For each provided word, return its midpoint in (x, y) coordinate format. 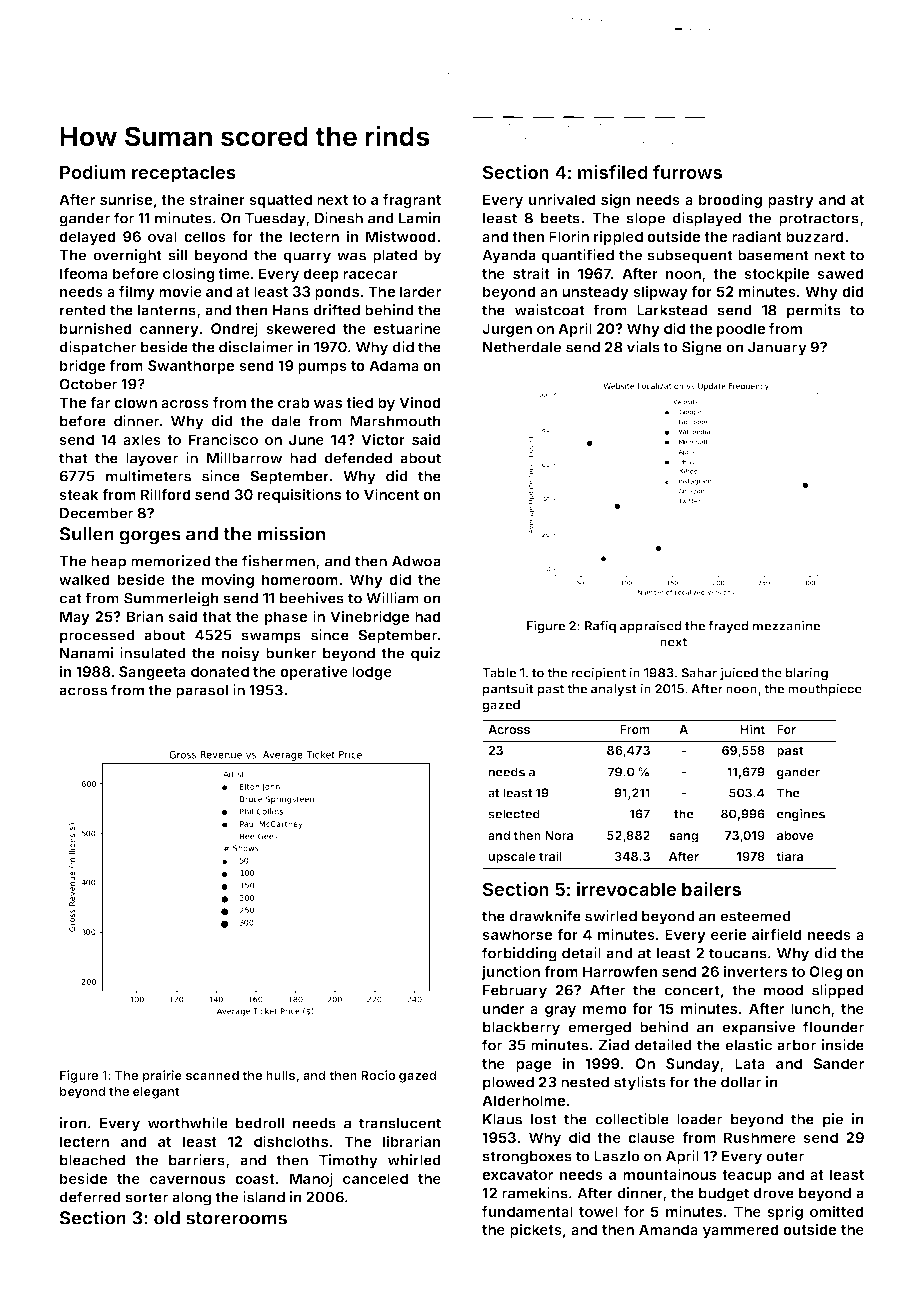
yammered (741, 1231)
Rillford (166, 494)
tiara (789, 856)
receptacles (184, 174)
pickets (536, 1230)
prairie (162, 1076)
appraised (651, 626)
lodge (372, 673)
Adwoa (416, 561)
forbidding (519, 954)
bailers (711, 889)
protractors (819, 220)
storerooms (236, 1218)
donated (220, 671)
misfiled (613, 172)
